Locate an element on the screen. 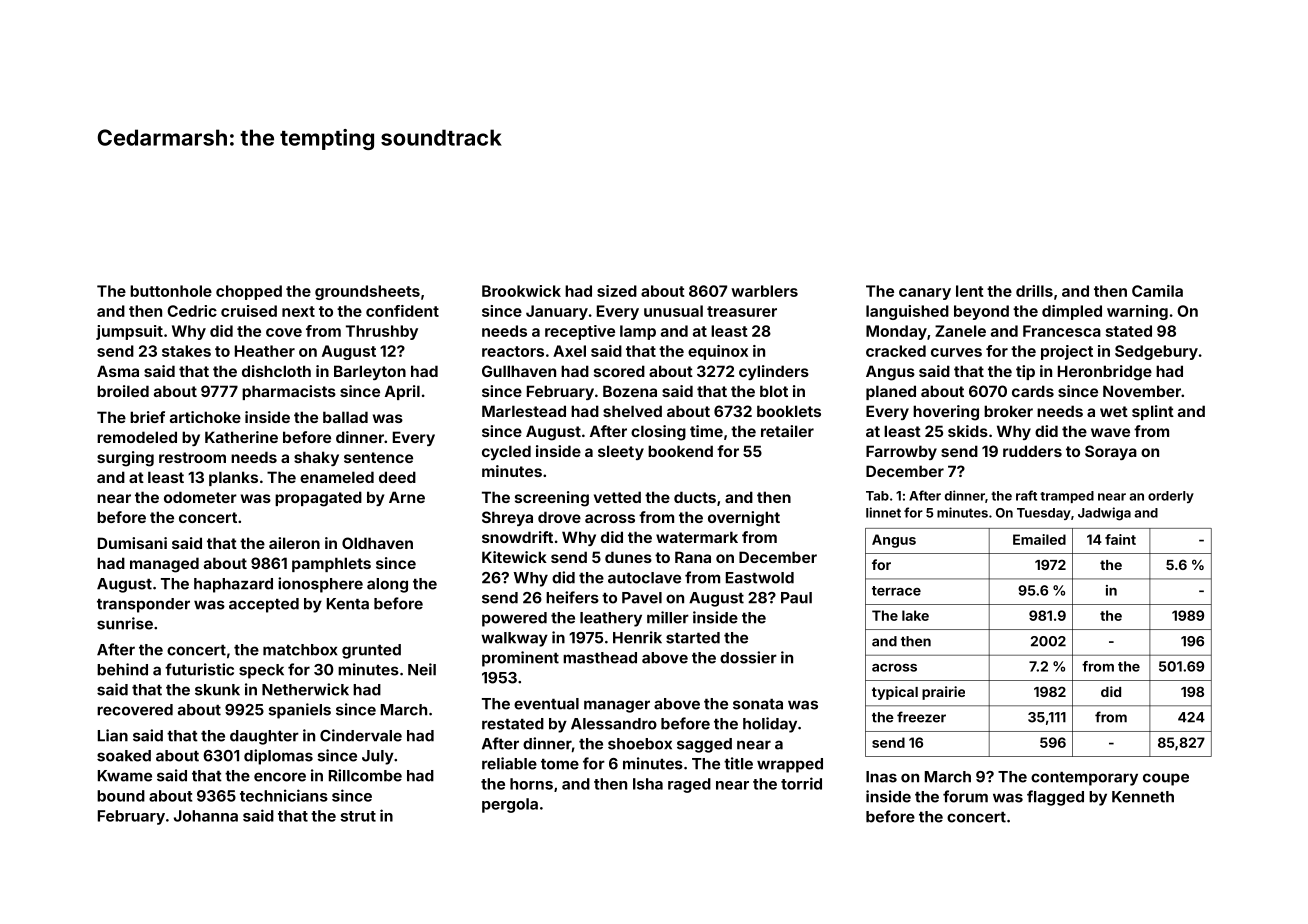  drills is located at coordinates (1034, 291).
